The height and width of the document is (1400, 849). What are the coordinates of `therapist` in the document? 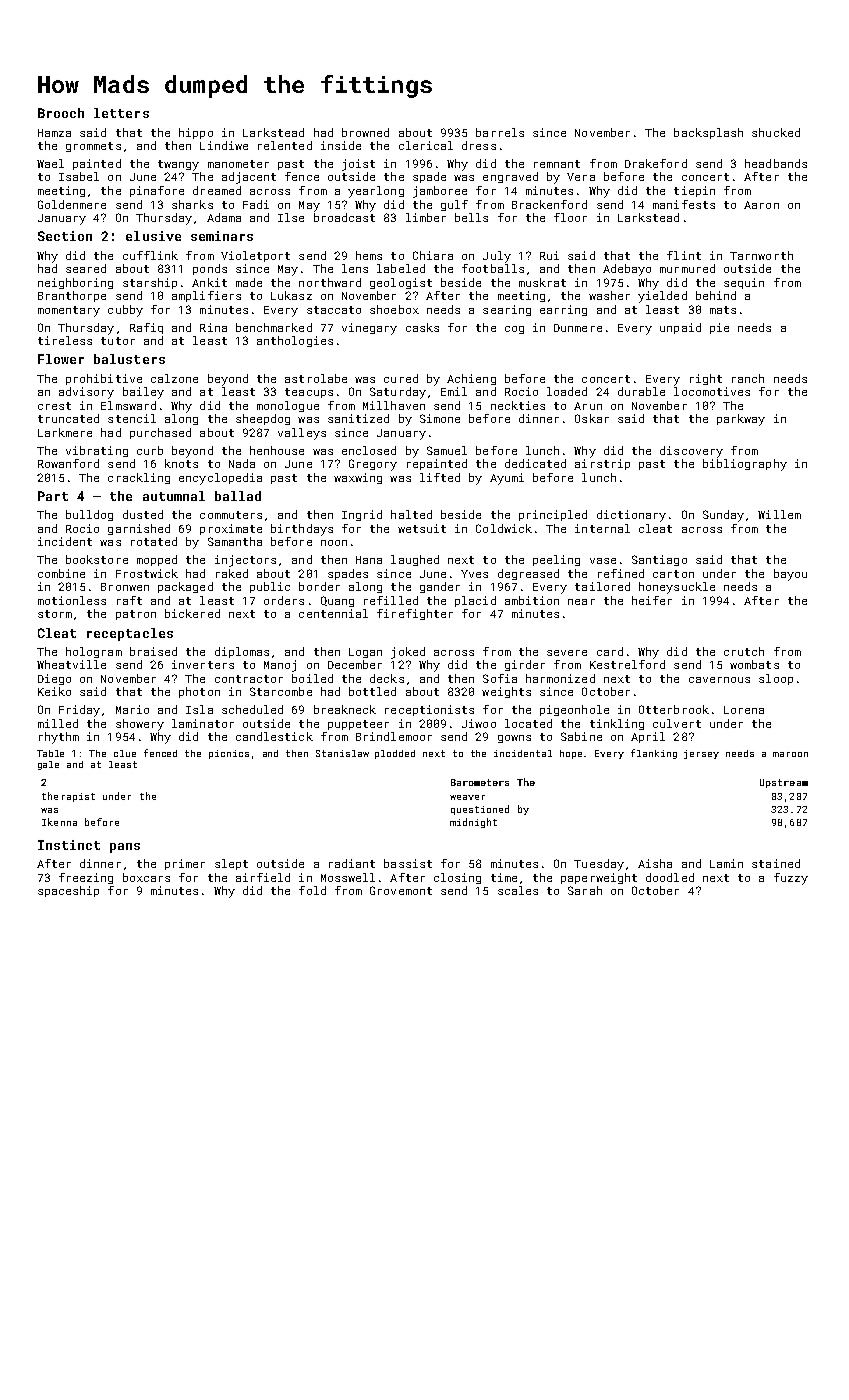 It's located at (68, 797).
